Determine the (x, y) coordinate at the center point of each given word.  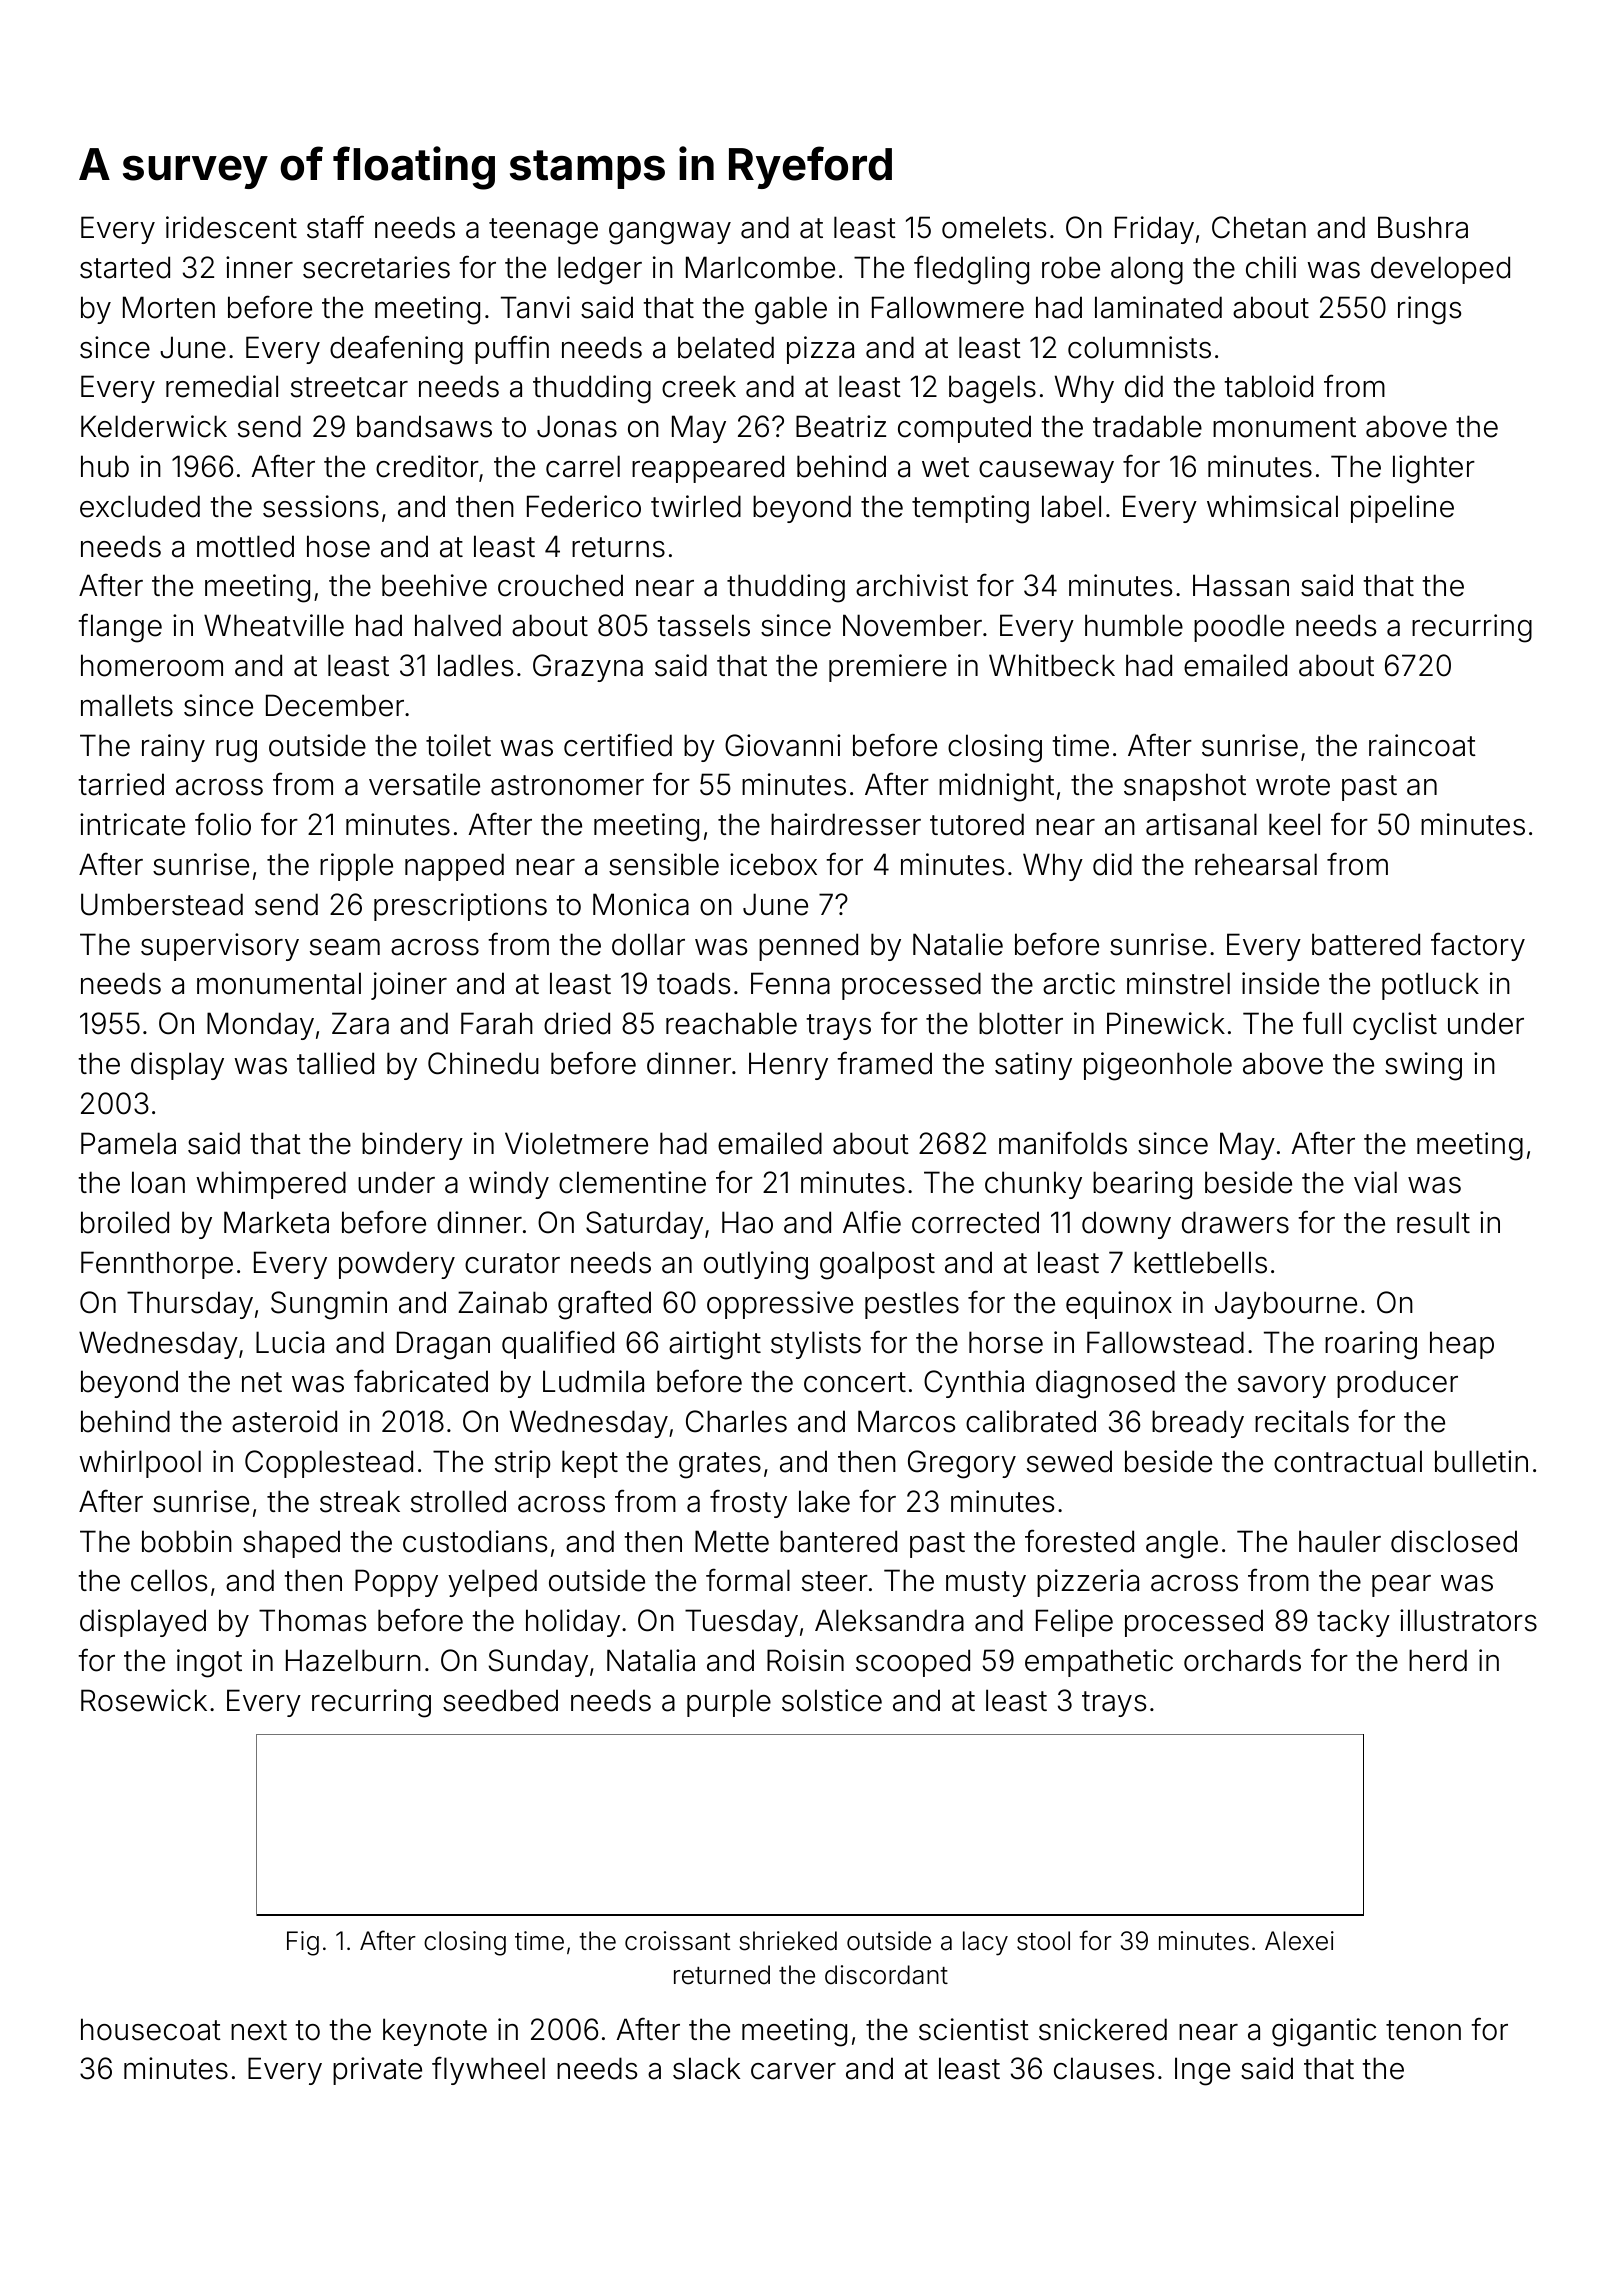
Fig (303, 1943)
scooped (913, 1663)
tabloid (1268, 386)
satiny (1033, 1066)
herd (1438, 1660)
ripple (356, 867)
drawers (1235, 1222)
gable (791, 310)
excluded (140, 506)
